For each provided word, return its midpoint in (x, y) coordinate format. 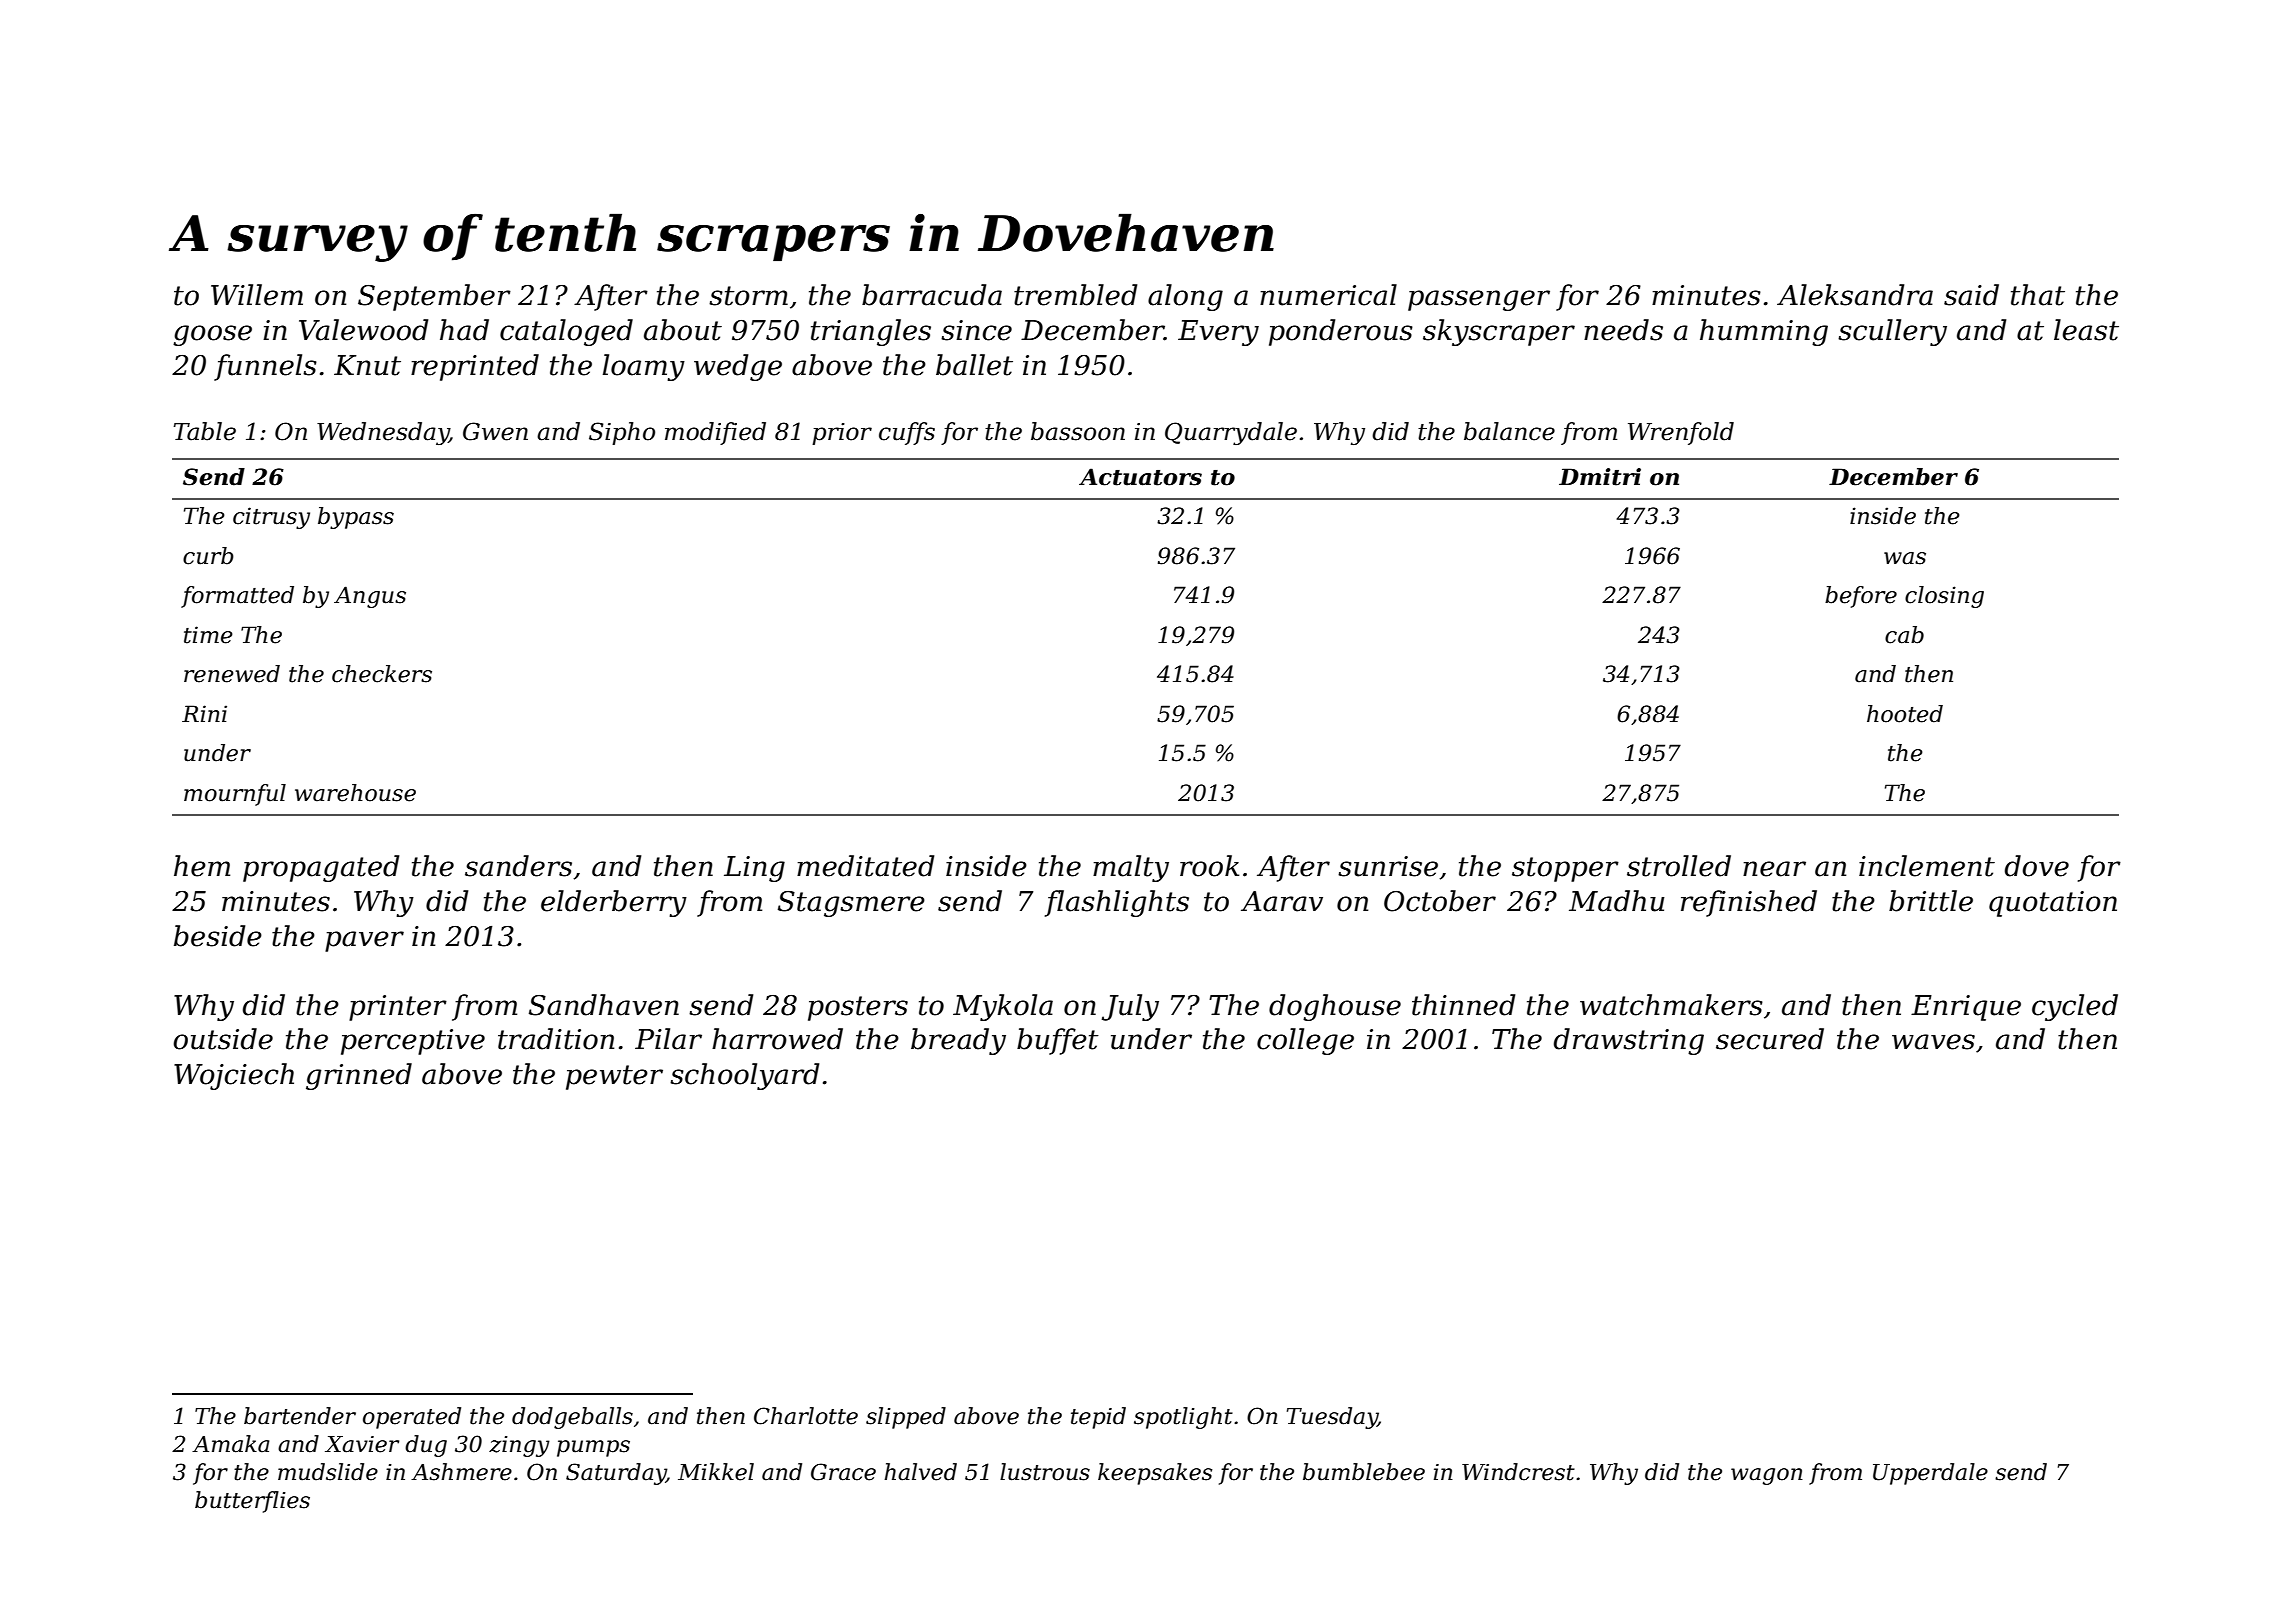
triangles (871, 332)
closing (1944, 597)
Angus (370, 597)
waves (1933, 1042)
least (2086, 330)
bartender (300, 1416)
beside (218, 936)
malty (1131, 868)
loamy (644, 367)
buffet (1058, 1041)
